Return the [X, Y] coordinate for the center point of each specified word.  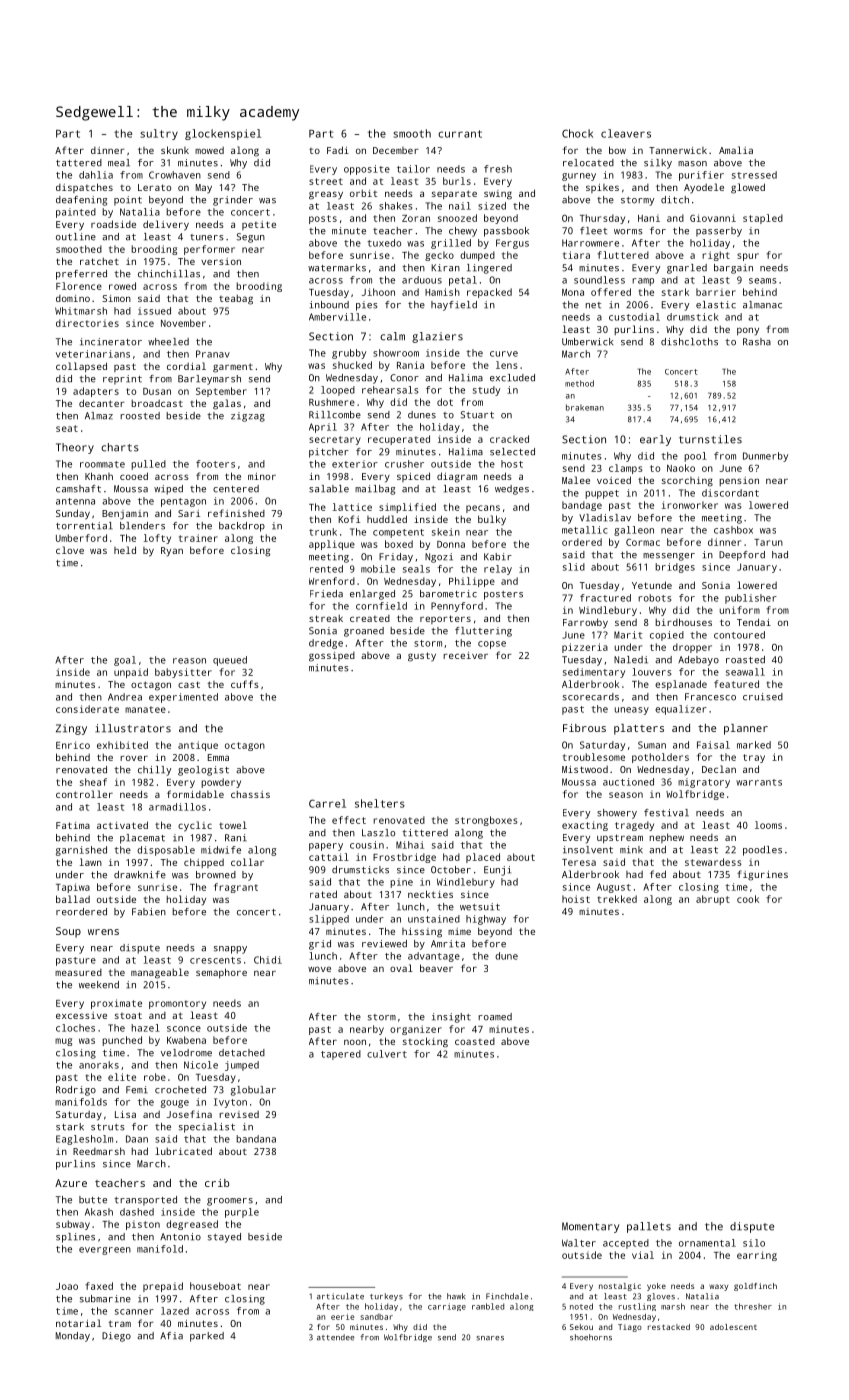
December [396, 150]
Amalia [736, 150]
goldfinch [755, 1287]
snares [490, 1338]
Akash [99, 1212]
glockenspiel [223, 134]
